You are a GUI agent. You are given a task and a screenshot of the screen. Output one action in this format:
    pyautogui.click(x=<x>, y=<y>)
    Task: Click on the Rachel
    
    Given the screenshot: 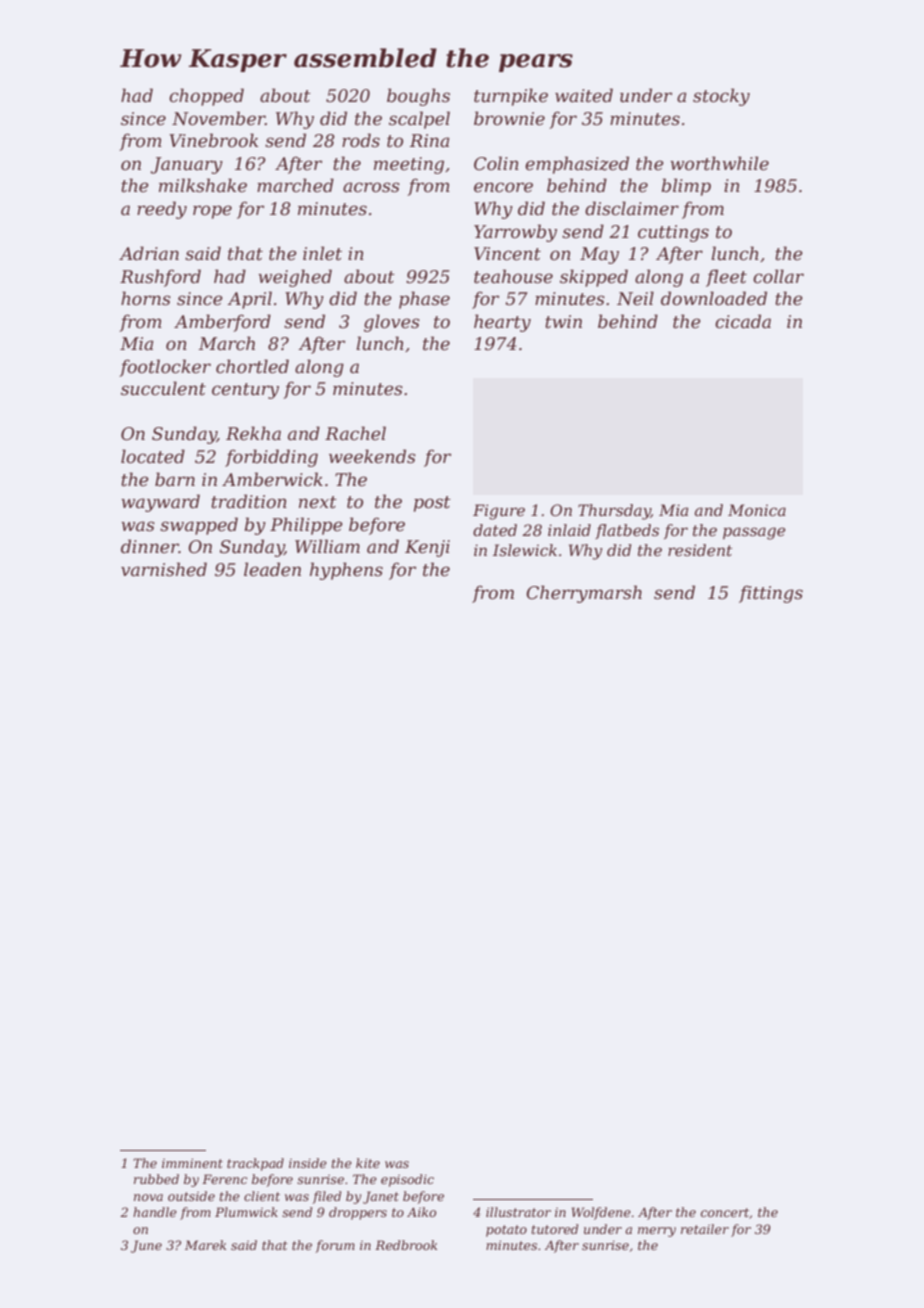 What is the action you would take?
    pyautogui.click(x=355, y=433)
